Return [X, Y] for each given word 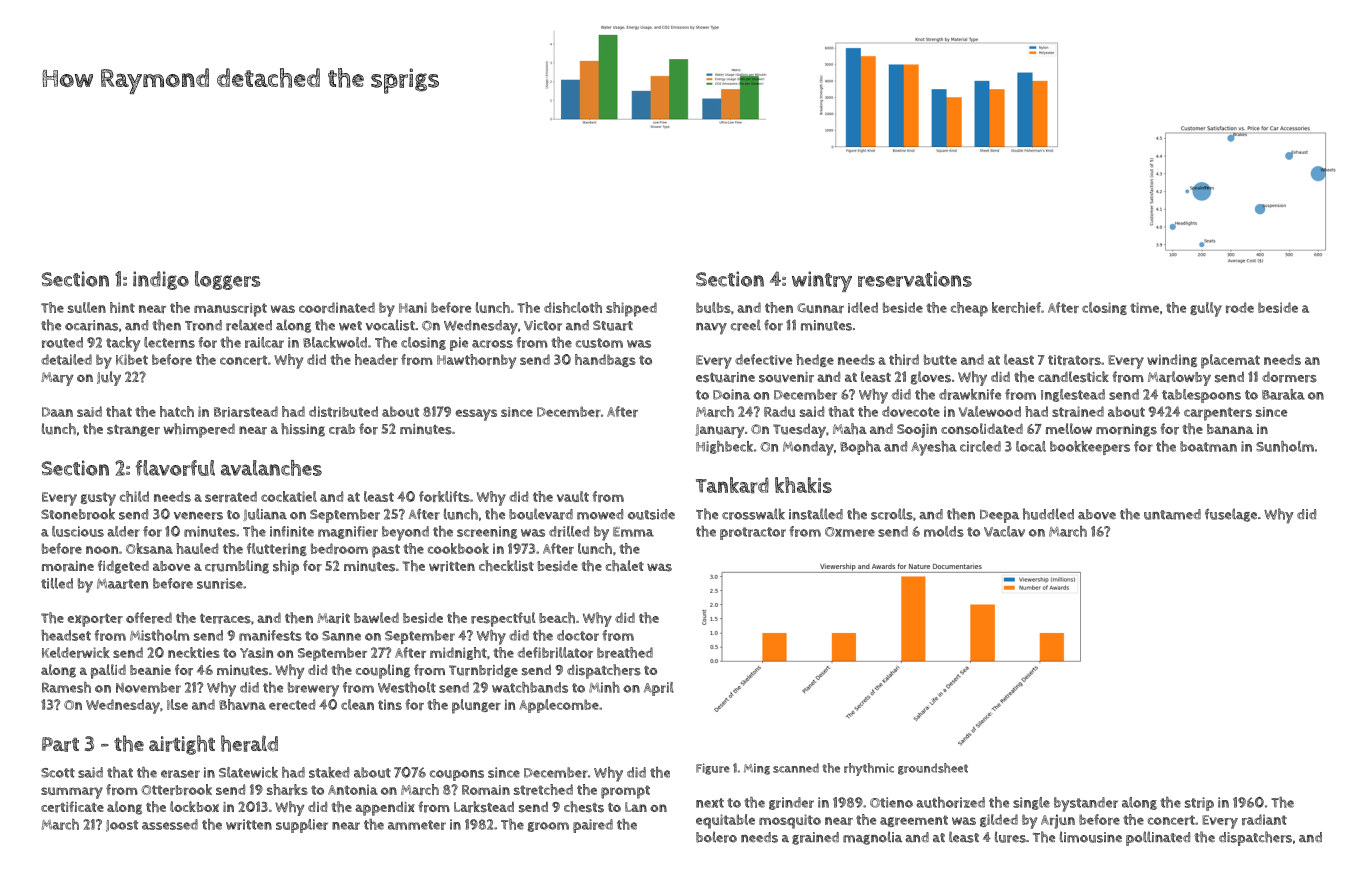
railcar [264, 342]
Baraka [1283, 394]
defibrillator [555, 652]
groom [548, 827]
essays [476, 415]
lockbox [194, 806]
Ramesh [66, 687]
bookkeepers [1090, 448]
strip [1199, 804]
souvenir [786, 377]
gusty [98, 499]
